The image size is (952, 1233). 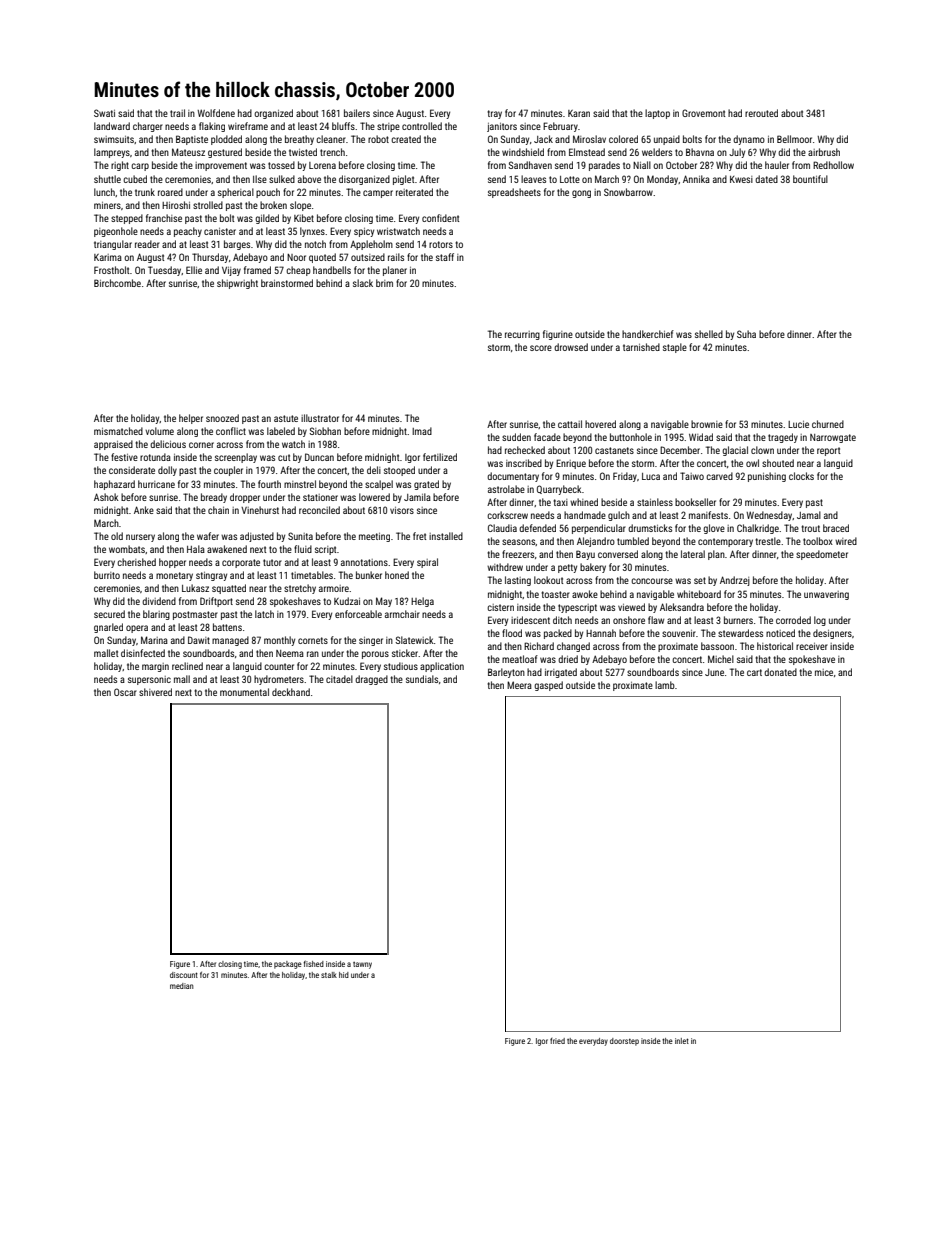 What do you see at coordinates (761, 113) in the screenshot?
I see `rerouted` at bounding box center [761, 113].
